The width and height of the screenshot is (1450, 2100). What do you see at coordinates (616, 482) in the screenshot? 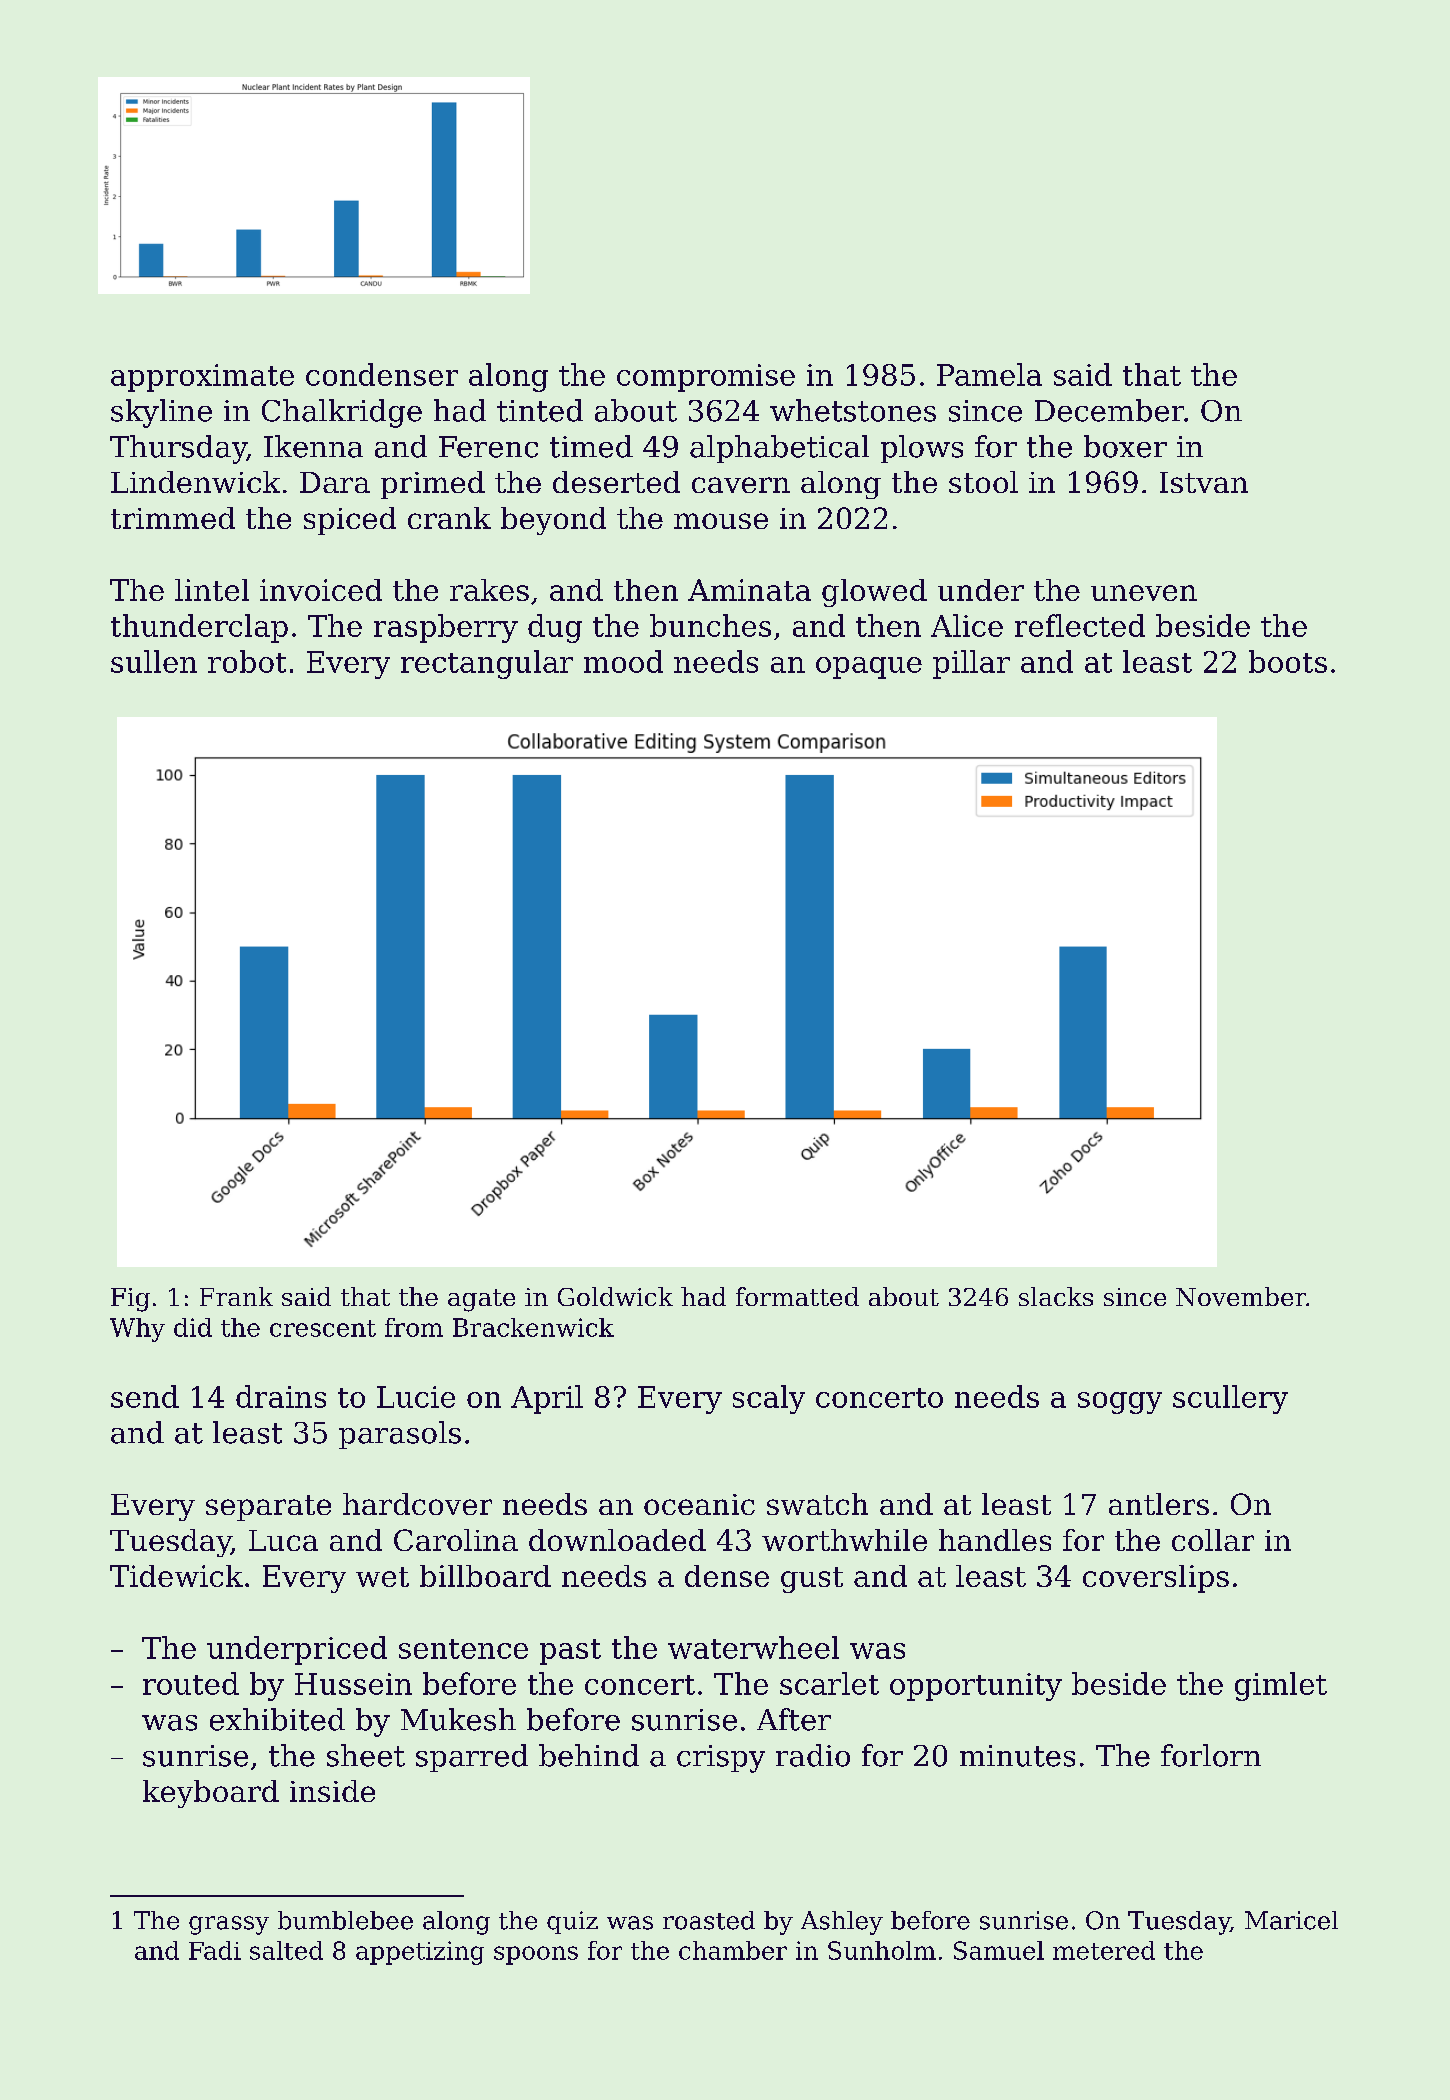
I see `deserted` at bounding box center [616, 482].
